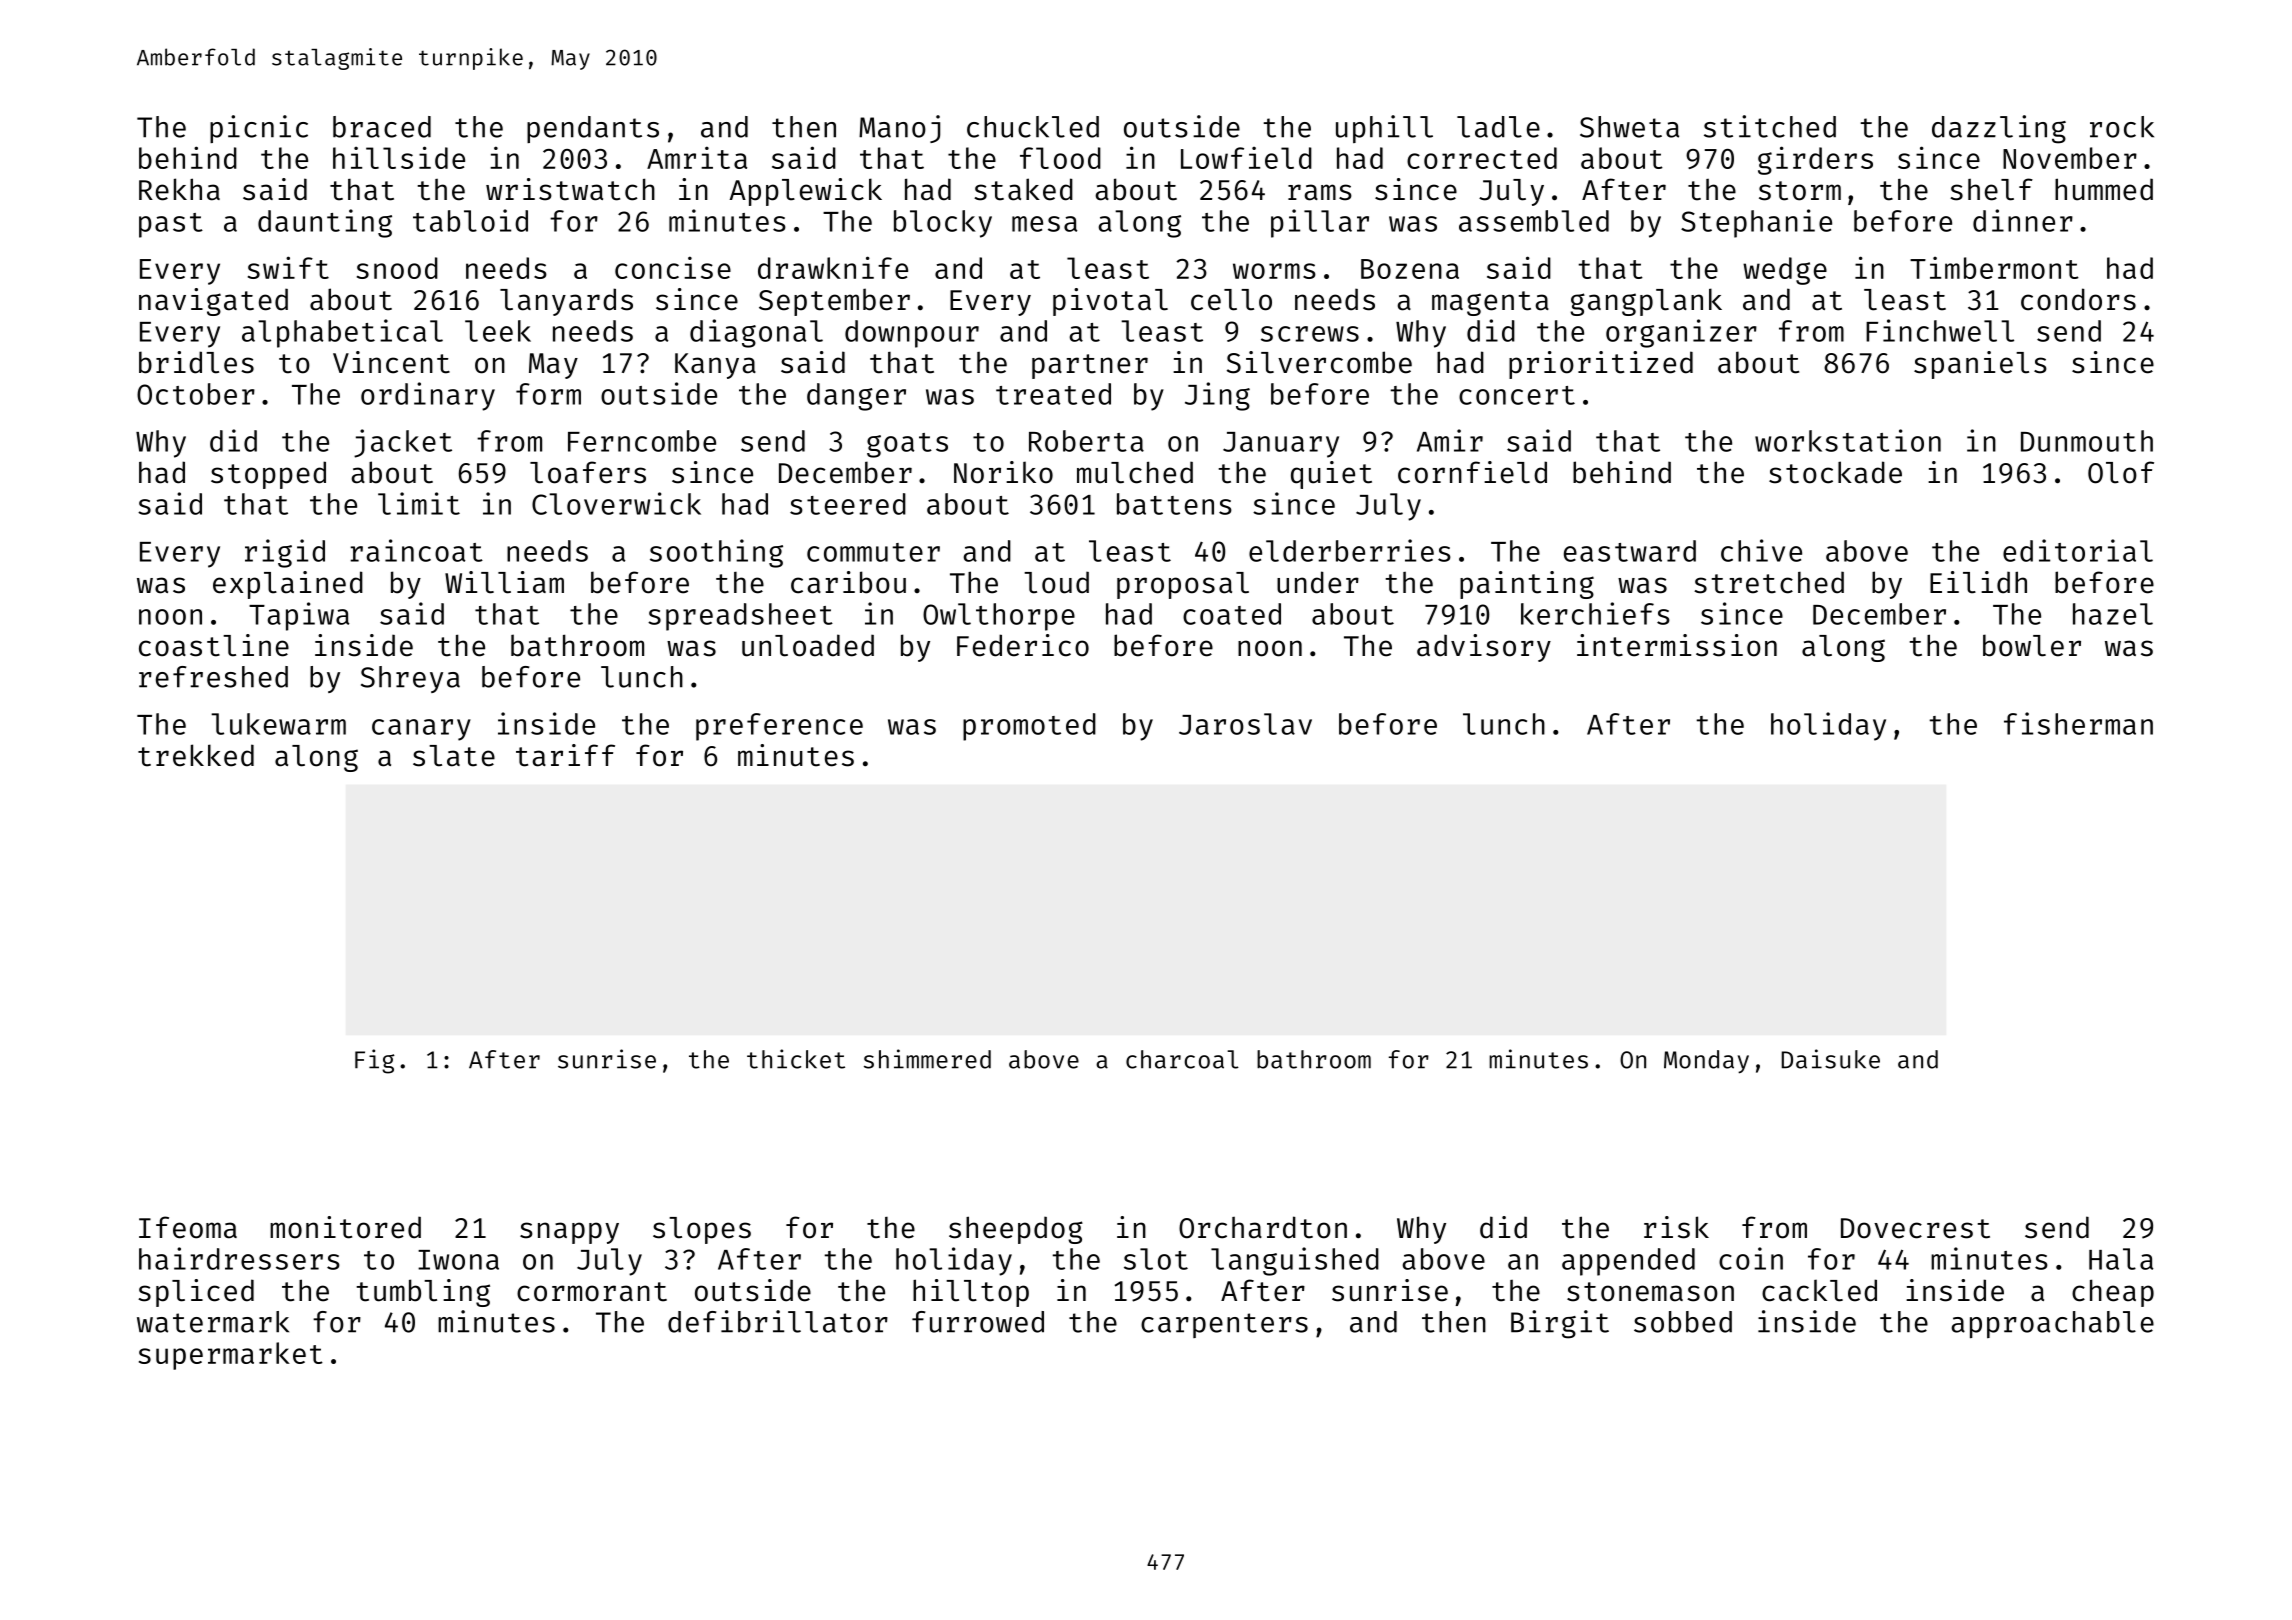  What do you see at coordinates (1224, 1325) in the page?
I see `carpenters` at bounding box center [1224, 1325].
